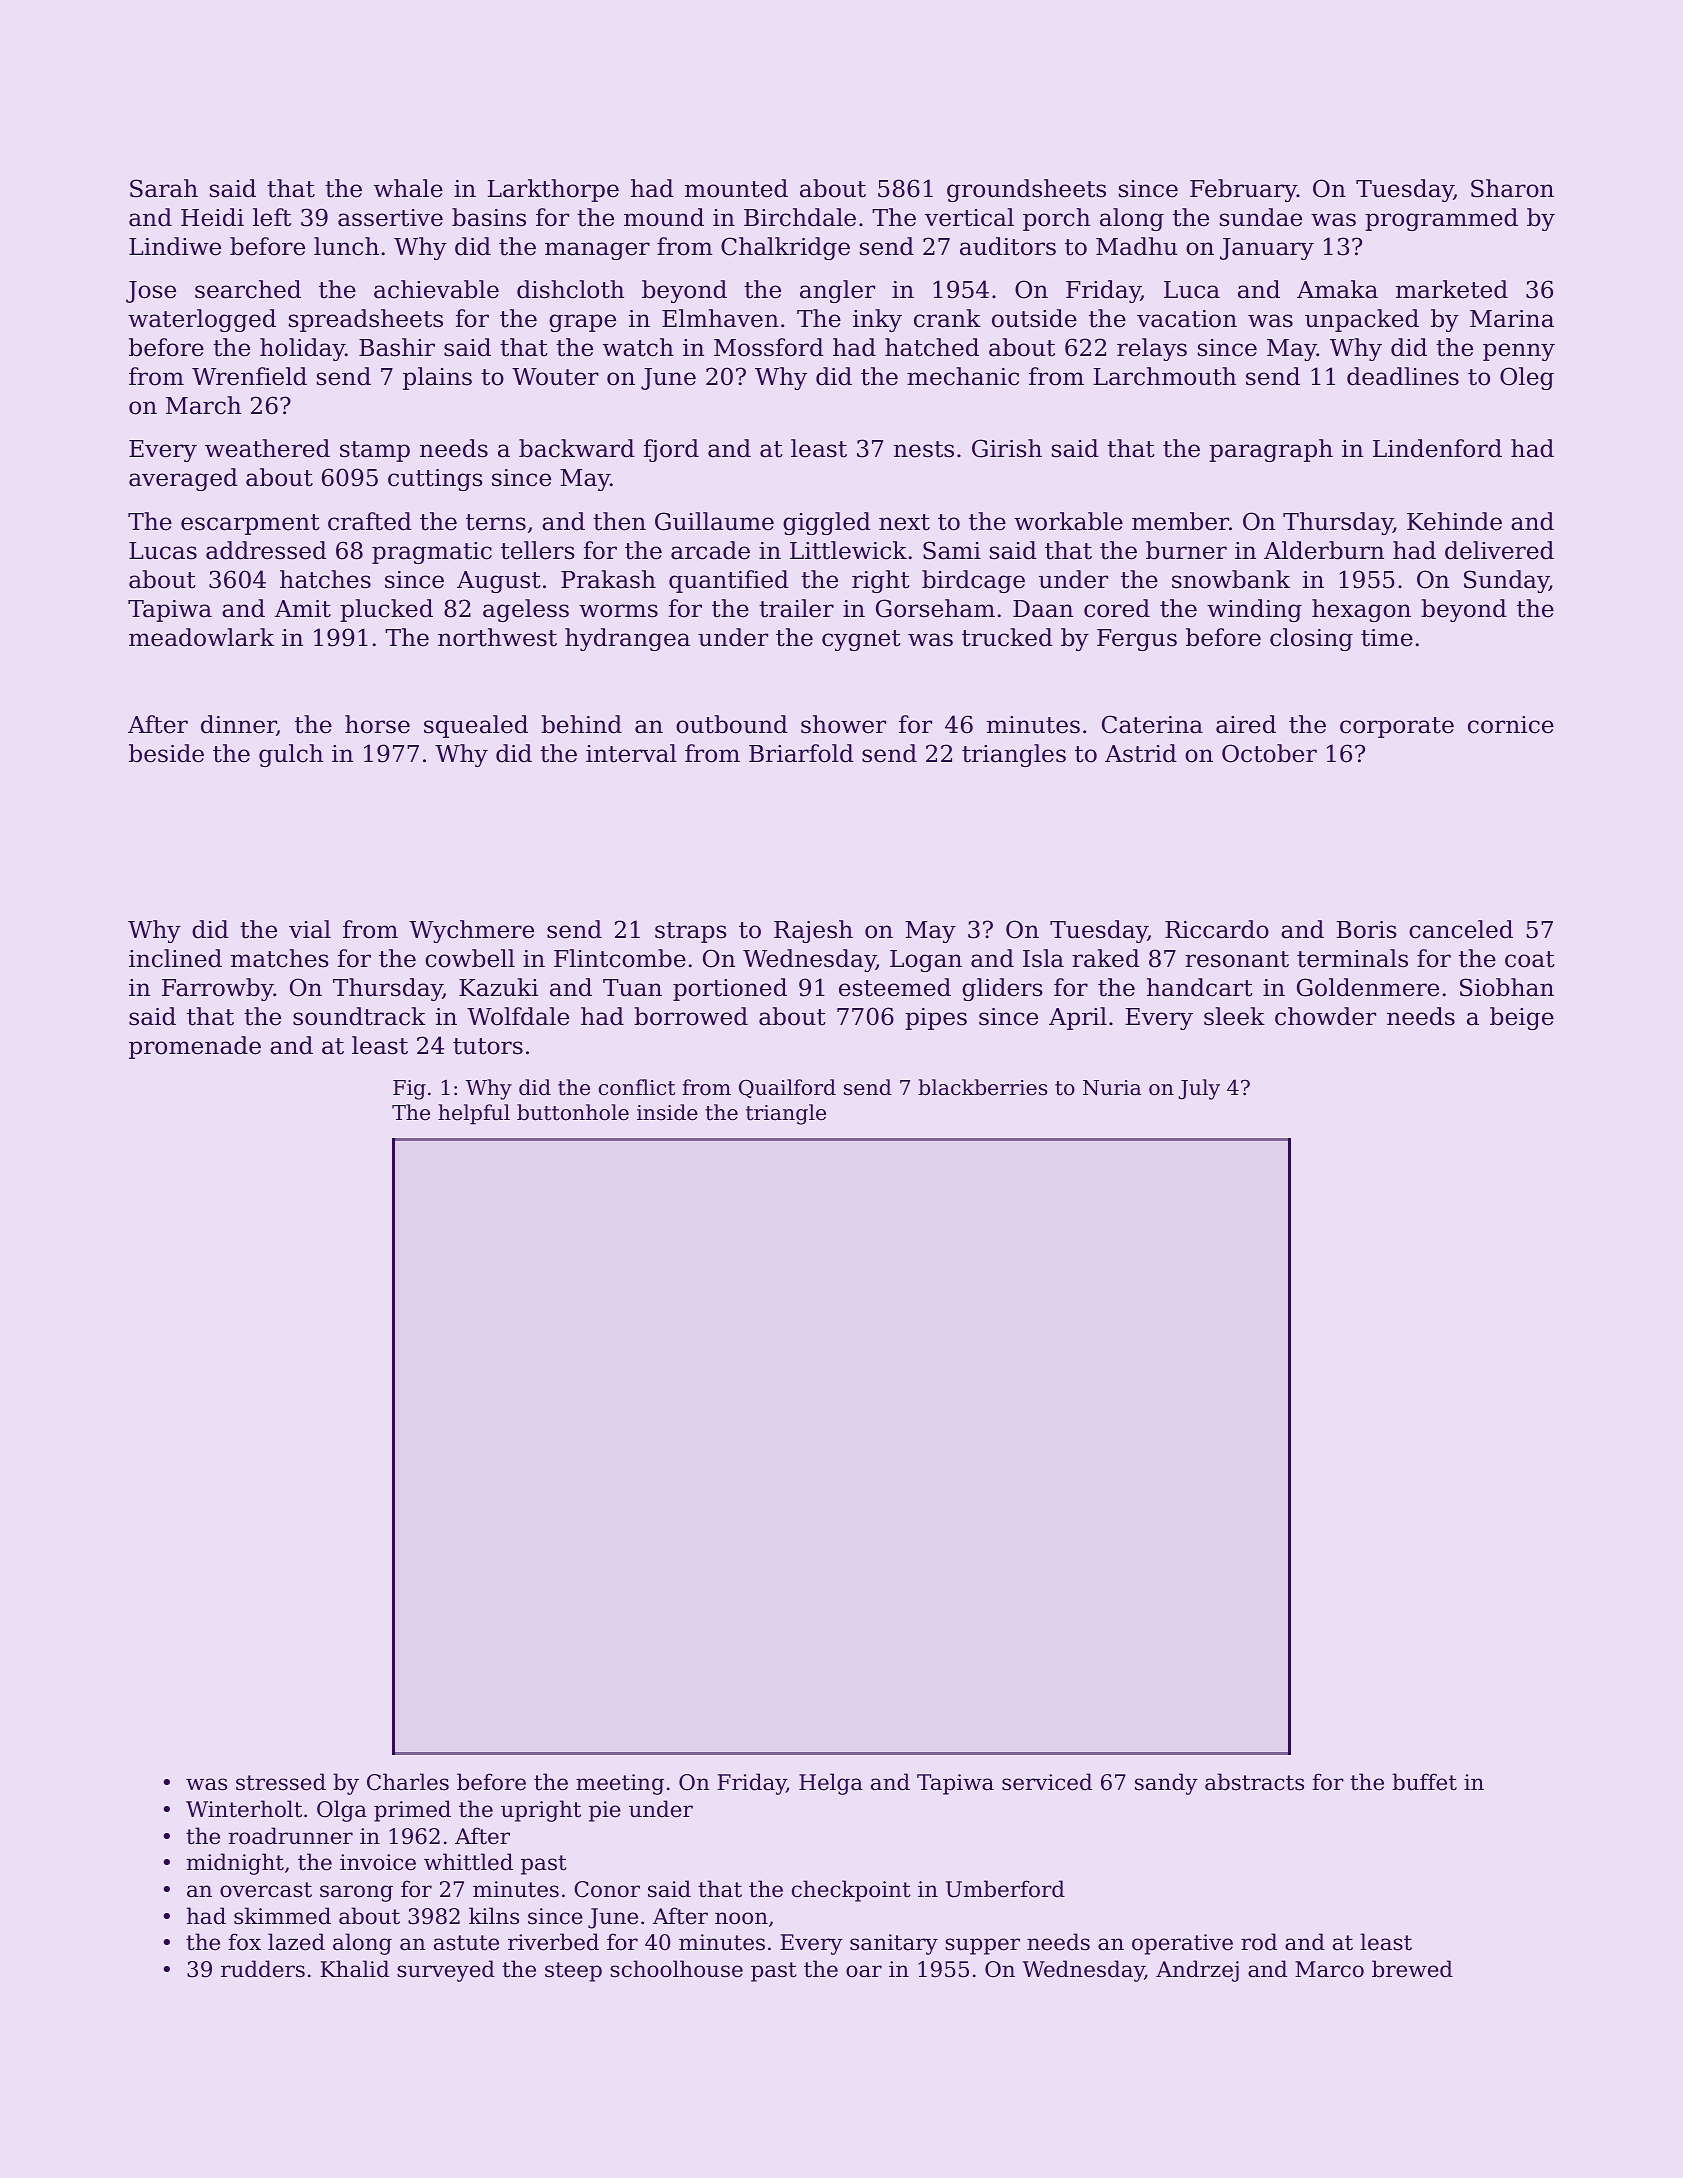 The width and height of the screenshot is (1683, 2178). What do you see at coordinates (667, 1112) in the screenshot?
I see `inside` at bounding box center [667, 1112].
